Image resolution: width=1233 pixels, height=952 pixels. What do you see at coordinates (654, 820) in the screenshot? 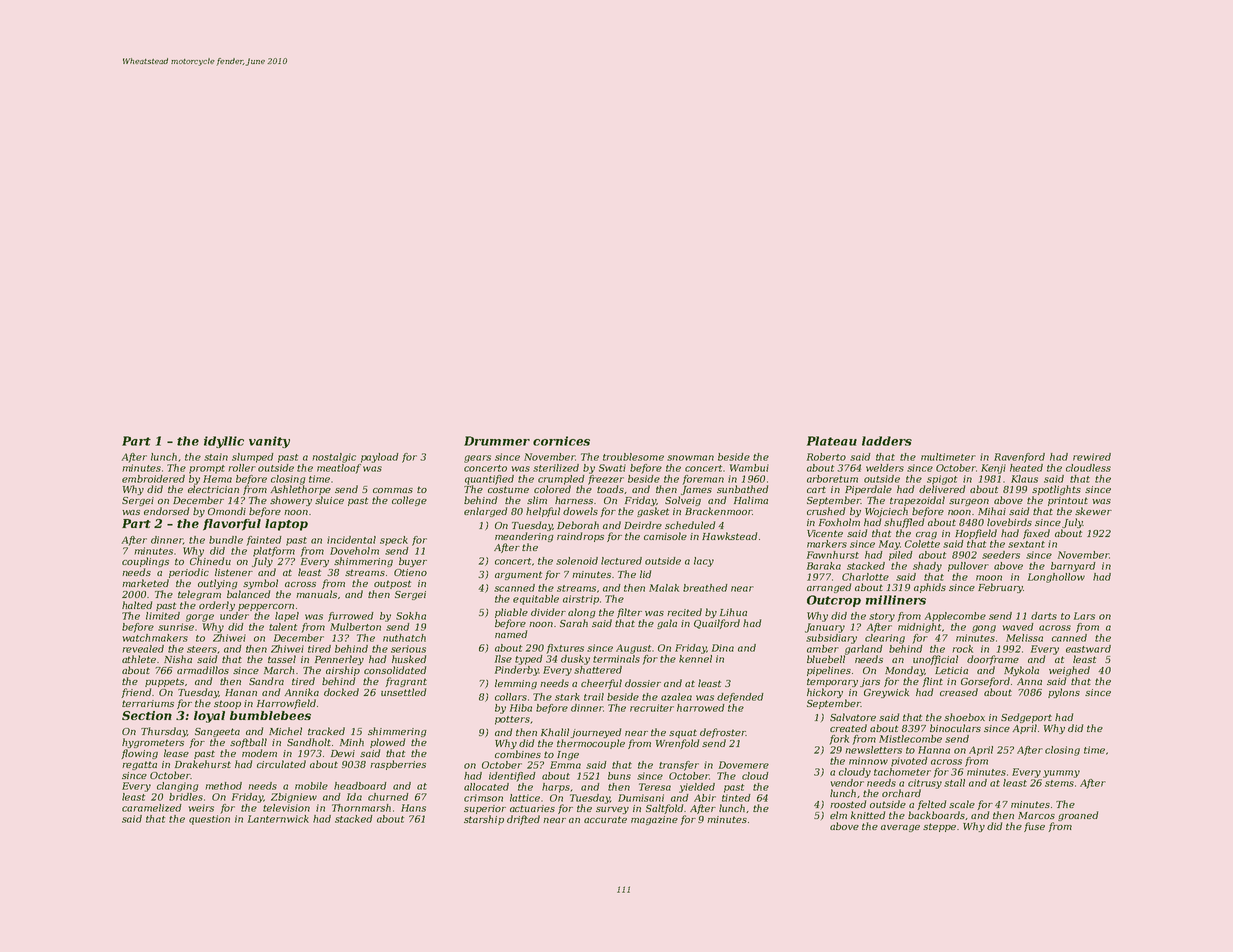
I see `magazine` at bounding box center [654, 820].
